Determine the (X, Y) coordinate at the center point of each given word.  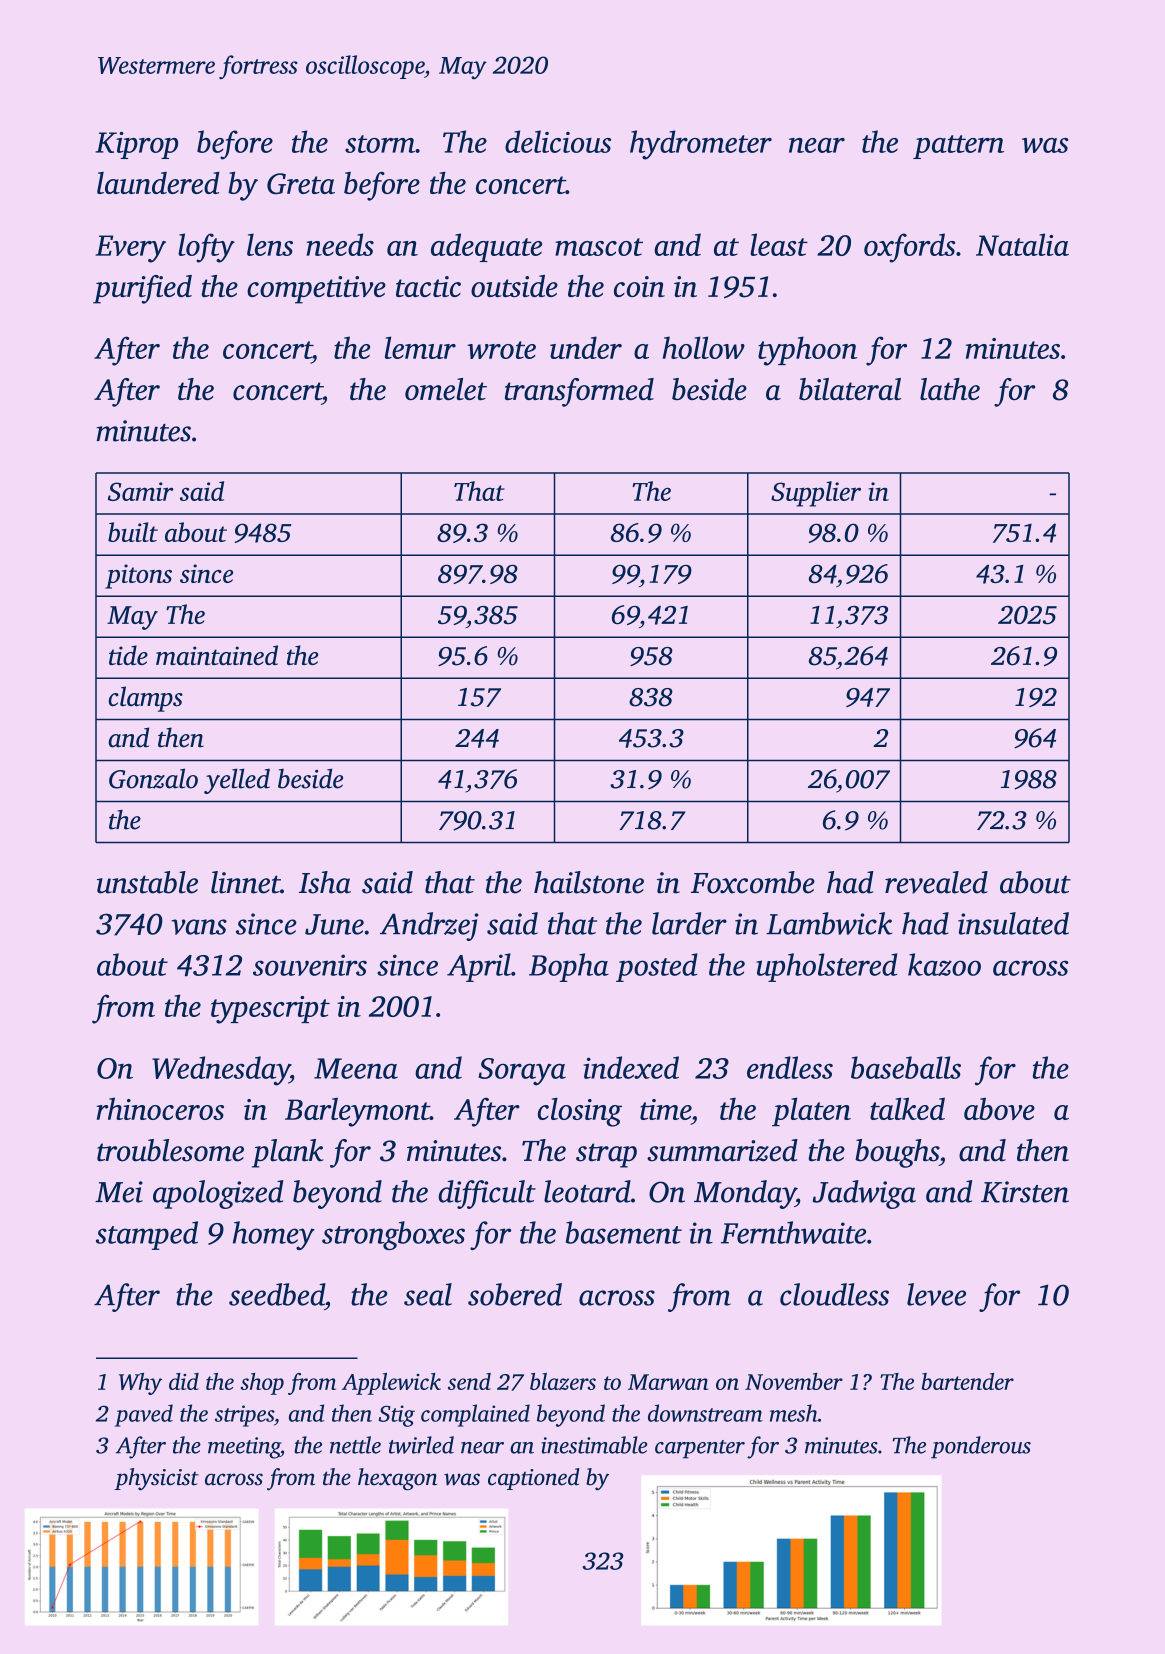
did (184, 1381)
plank (288, 1153)
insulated (1013, 923)
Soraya (522, 1072)
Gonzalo (153, 778)
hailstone (589, 882)
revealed (936, 882)
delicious (558, 141)
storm (380, 144)
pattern (958, 147)
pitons (138, 576)
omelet (446, 389)
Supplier (816, 494)
